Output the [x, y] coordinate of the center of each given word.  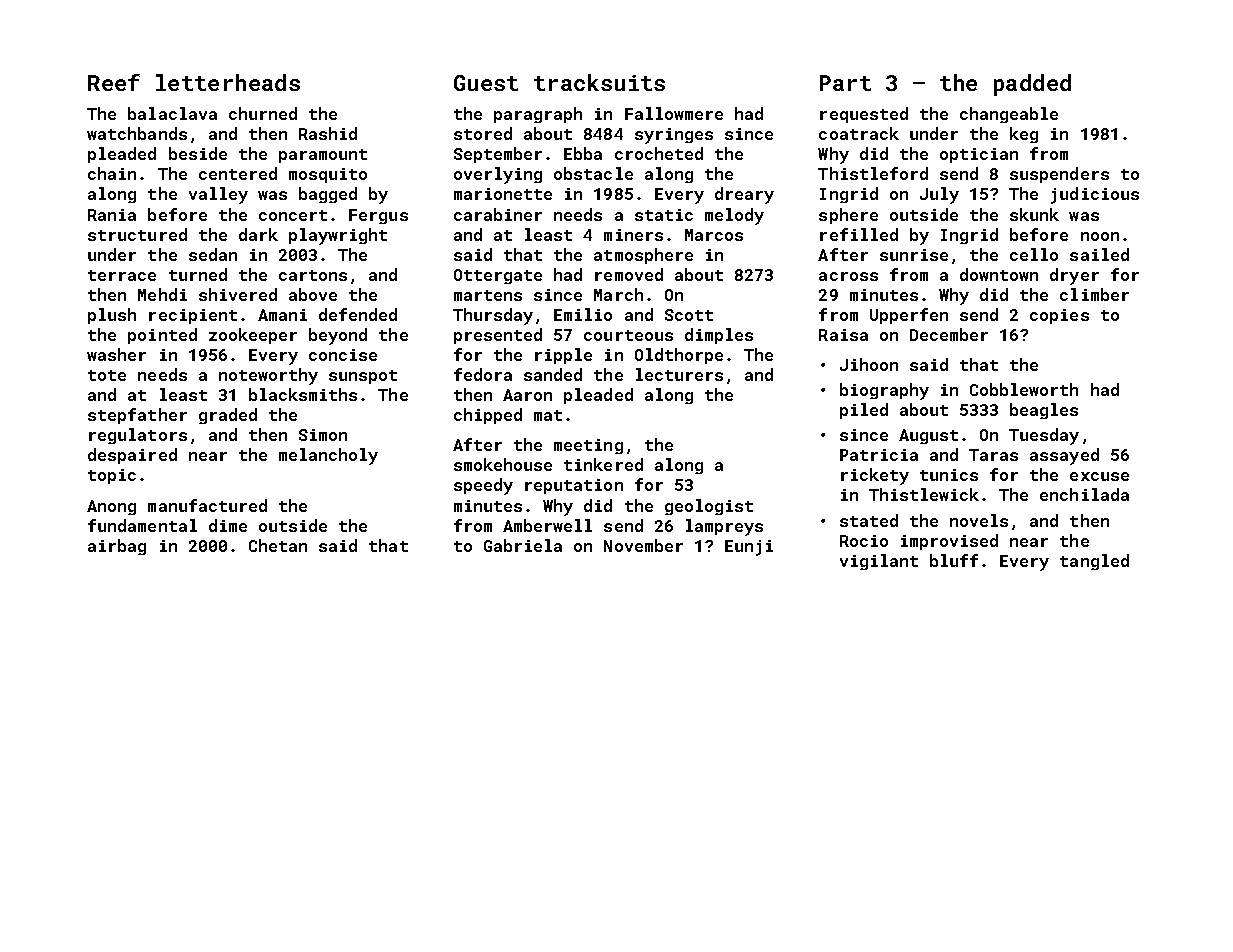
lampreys [724, 527]
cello [1034, 254]
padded [1032, 85]
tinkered [603, 464]
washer [116, 354]
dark [258, 234]
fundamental [142, 525]
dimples [719, 336]
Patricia [879, 455]
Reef [114, 82]
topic [112, 476]
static [664, 215]
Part [845, 83]
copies [1059, 316]
